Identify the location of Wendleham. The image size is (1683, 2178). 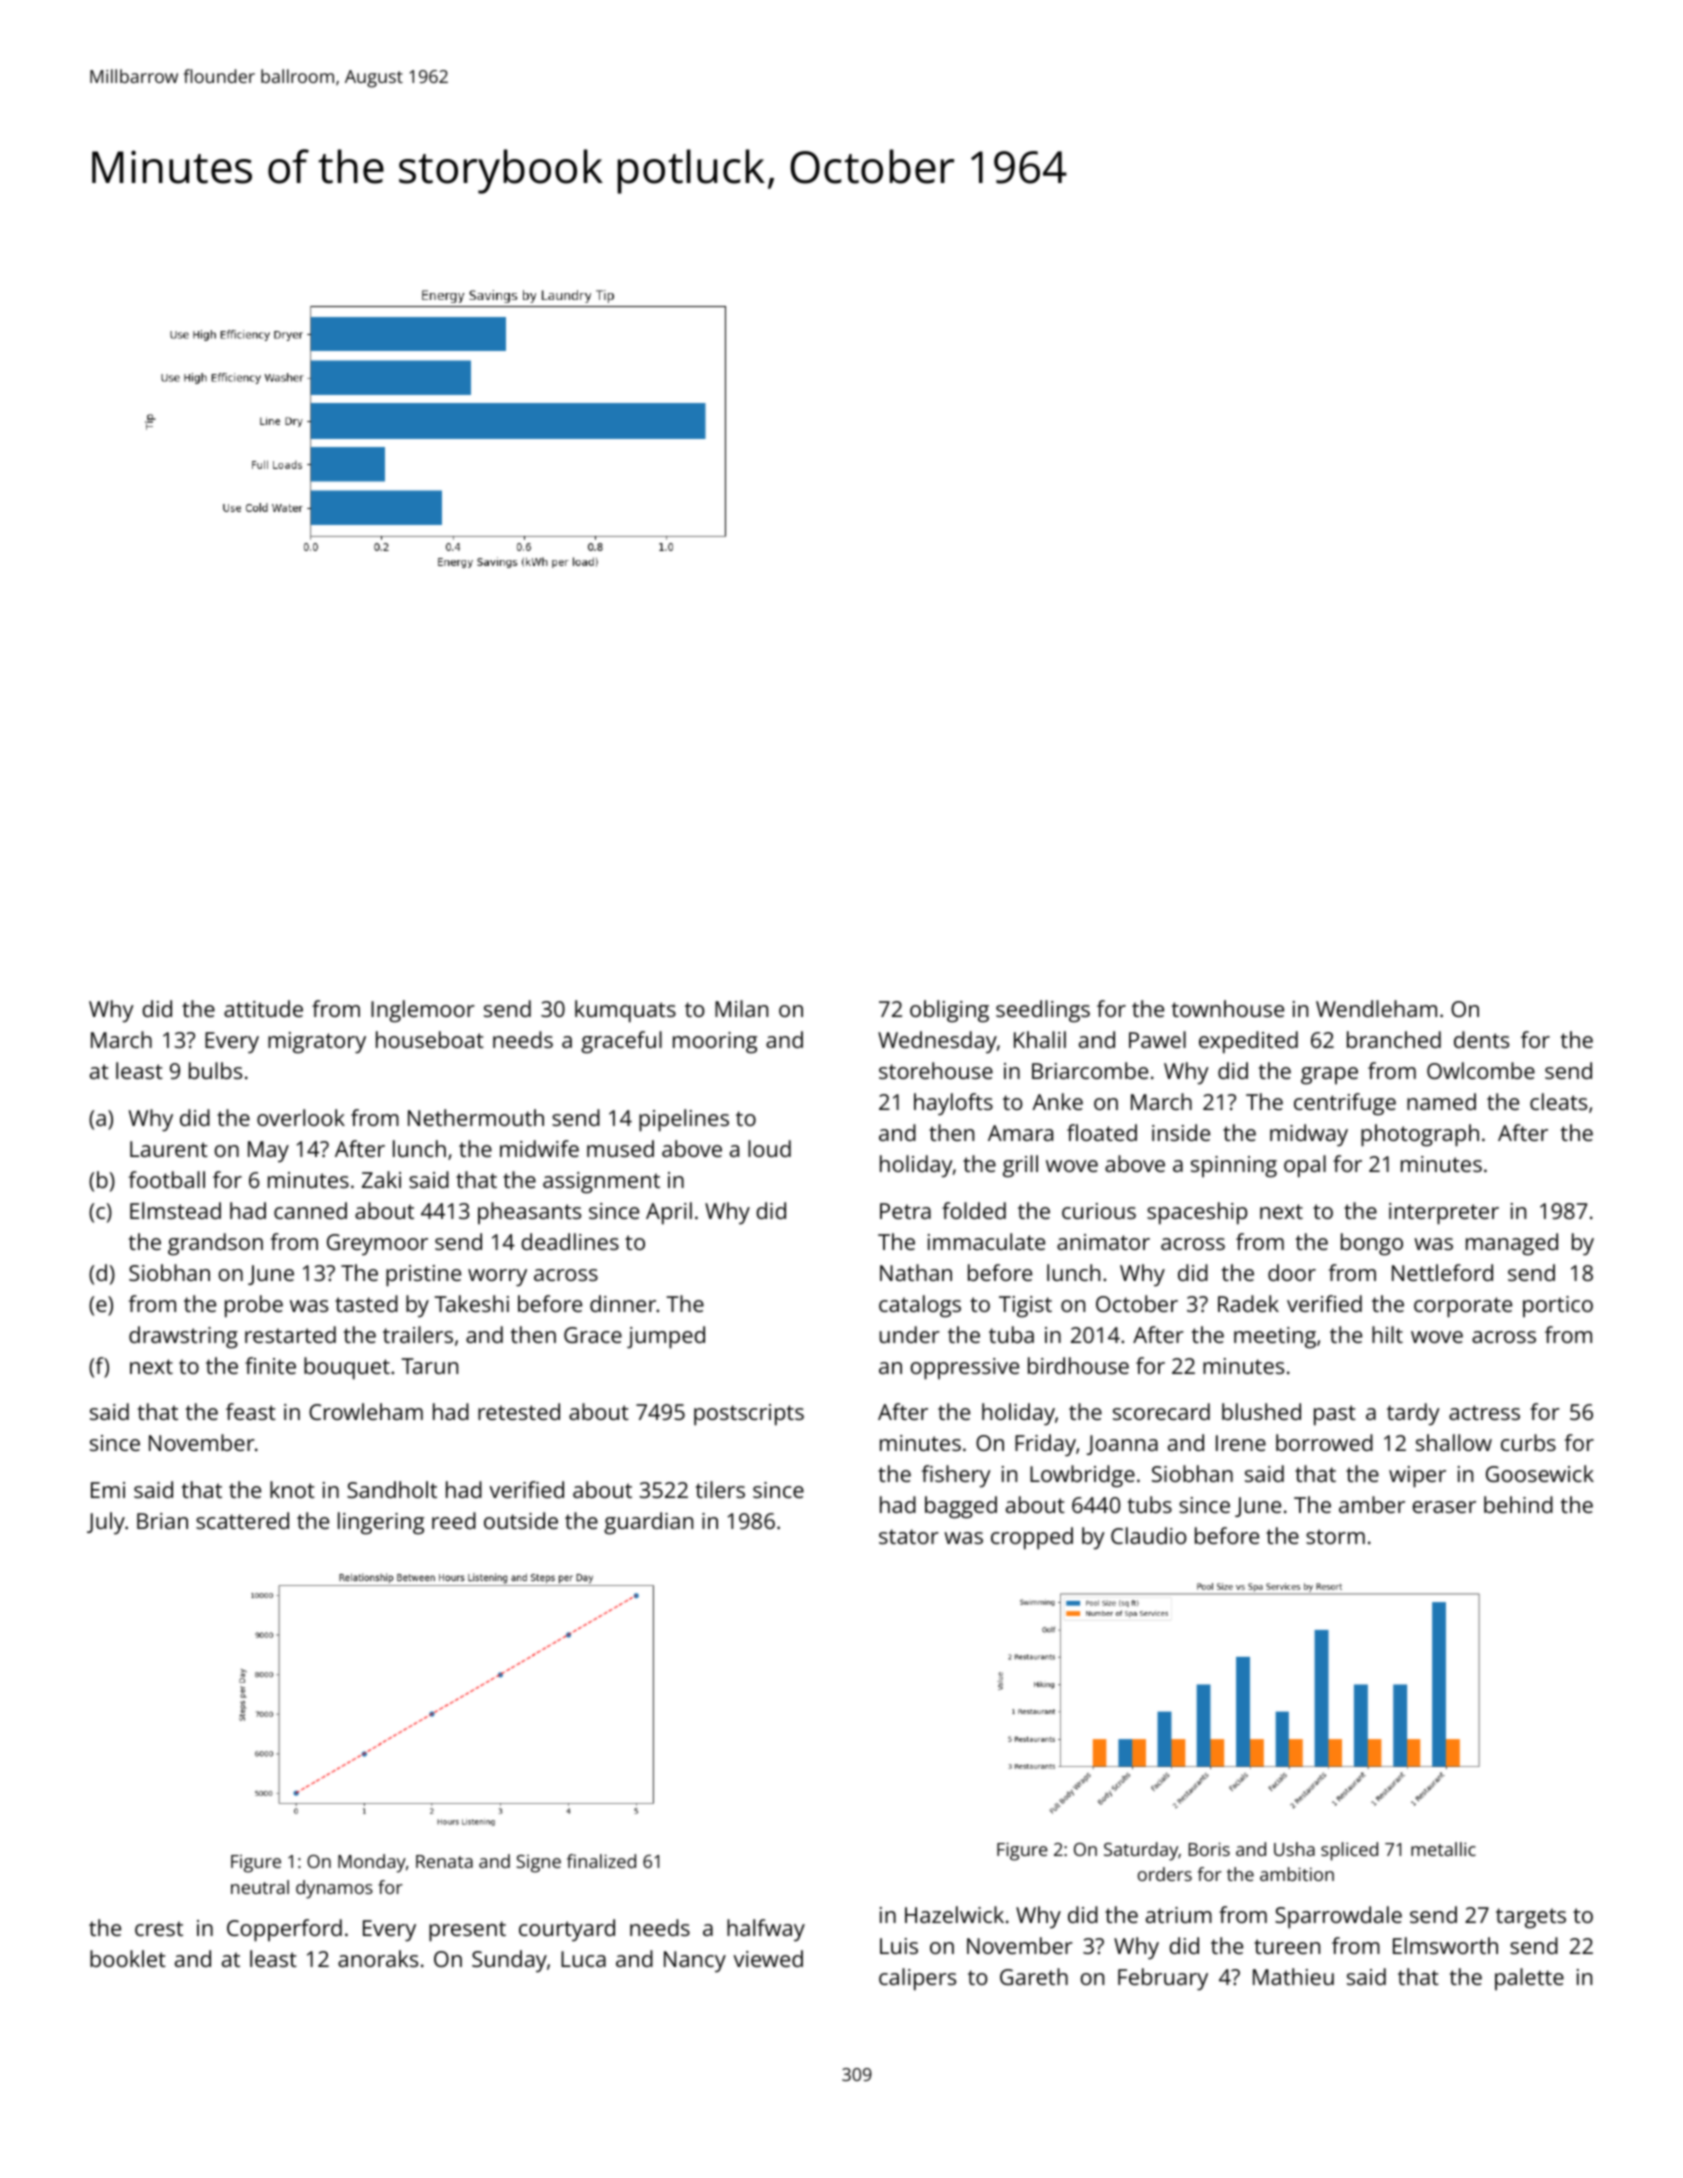
(1376, 1008).
